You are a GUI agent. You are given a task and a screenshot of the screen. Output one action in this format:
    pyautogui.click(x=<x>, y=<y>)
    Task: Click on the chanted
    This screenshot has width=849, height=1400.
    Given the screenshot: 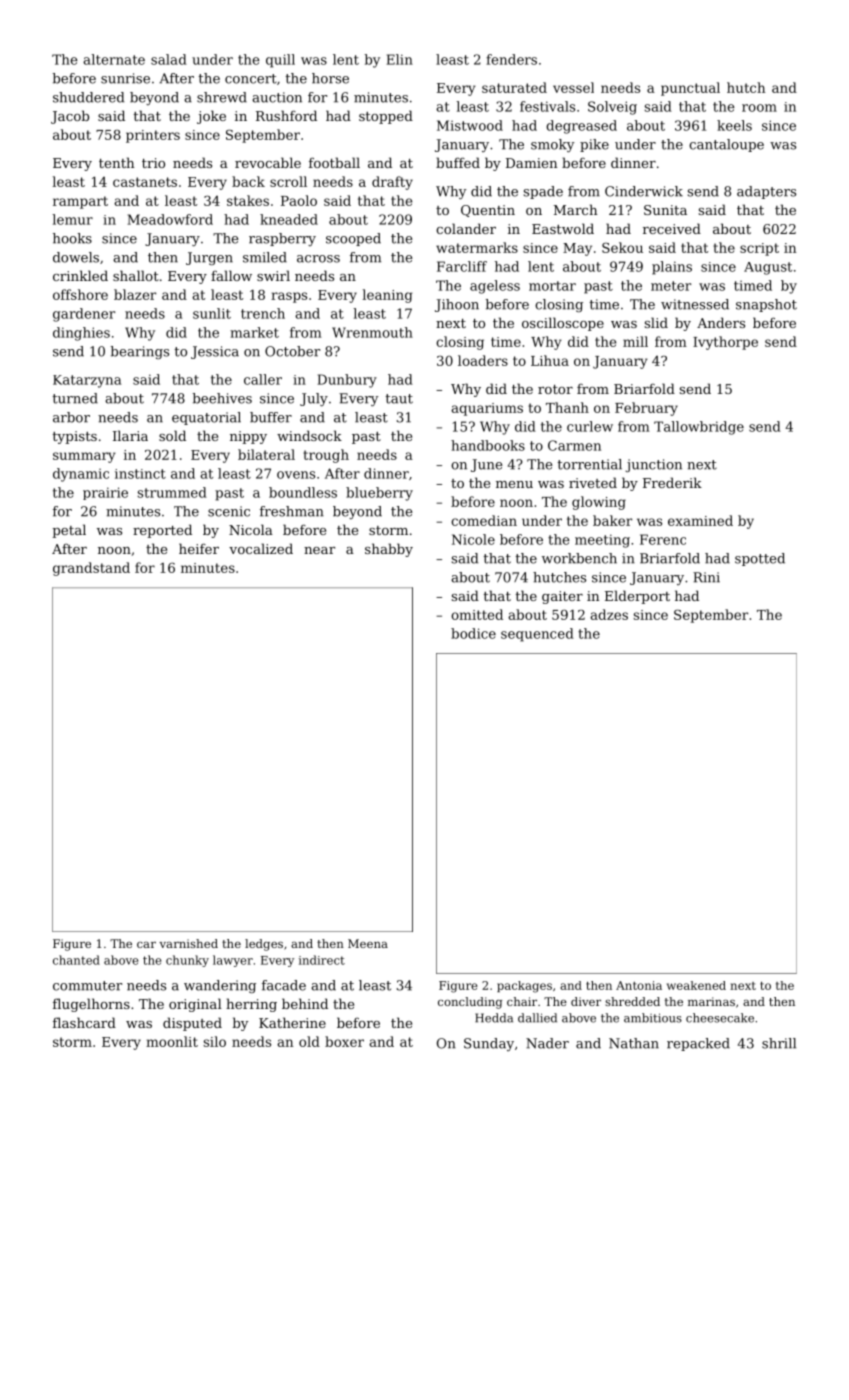 What is the action you would take?
    pyautogui.click(x=76, y=960)
